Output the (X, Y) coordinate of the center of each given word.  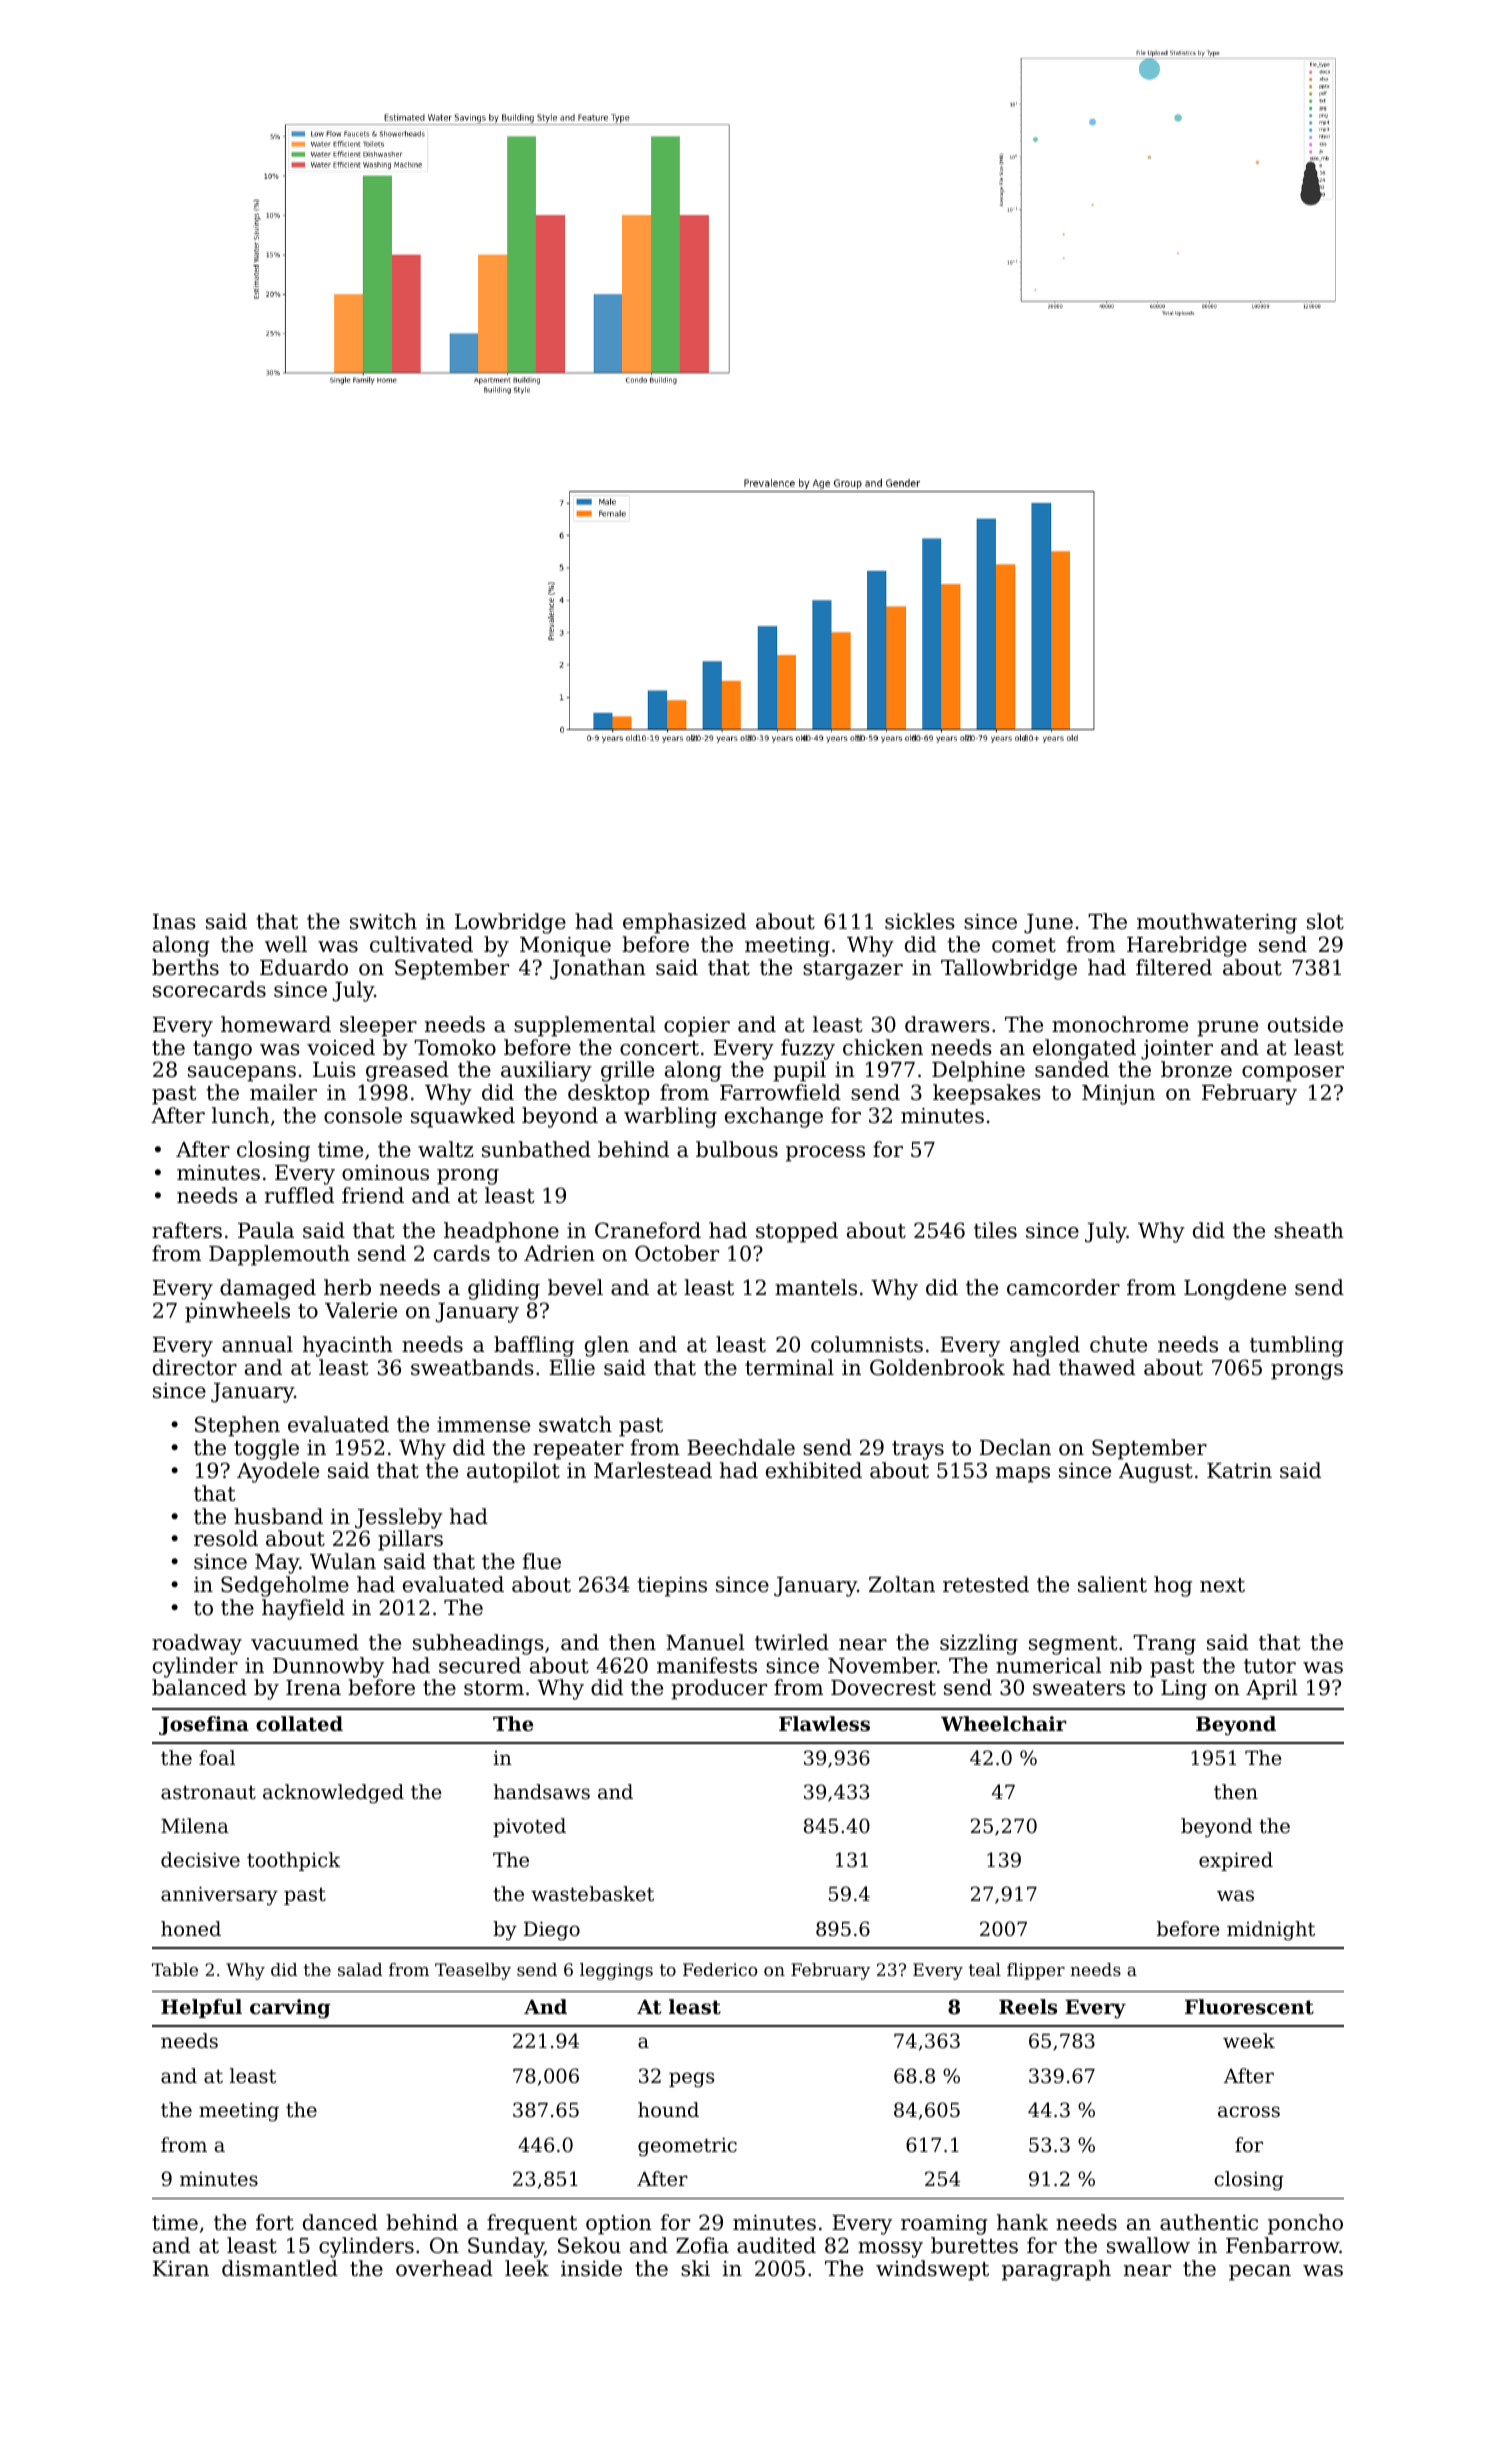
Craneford (648, 1230)
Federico (720, 1969)
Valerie (361, 1310)
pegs (691, 2080)
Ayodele (278, 1472)
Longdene (1235, 1289)
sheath (1309, 1230)
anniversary (219, 1896)
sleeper (378, 1026)
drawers (947, 1024)
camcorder (1063, 1287)
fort (275, 2222)
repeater (578, 1450)
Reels (1028, 2007)
